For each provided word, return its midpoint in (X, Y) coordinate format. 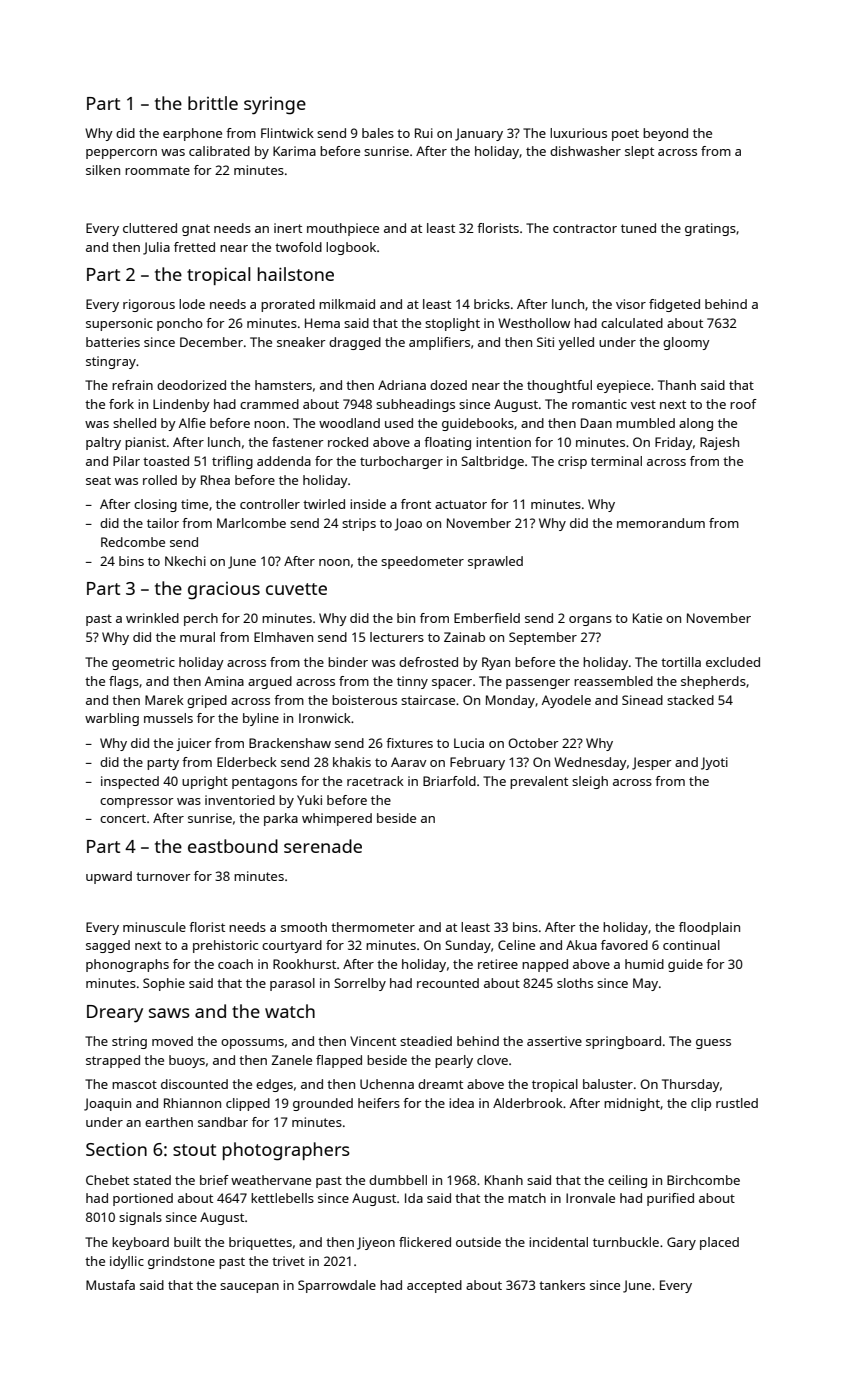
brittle (213, 103)
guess (713, 1044)
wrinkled (152, 618)
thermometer (373, 927)
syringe (275, 106)
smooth (304, 927)
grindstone (181, 1262)
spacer (452, 684)
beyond (665, 134)
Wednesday (590, 763)
